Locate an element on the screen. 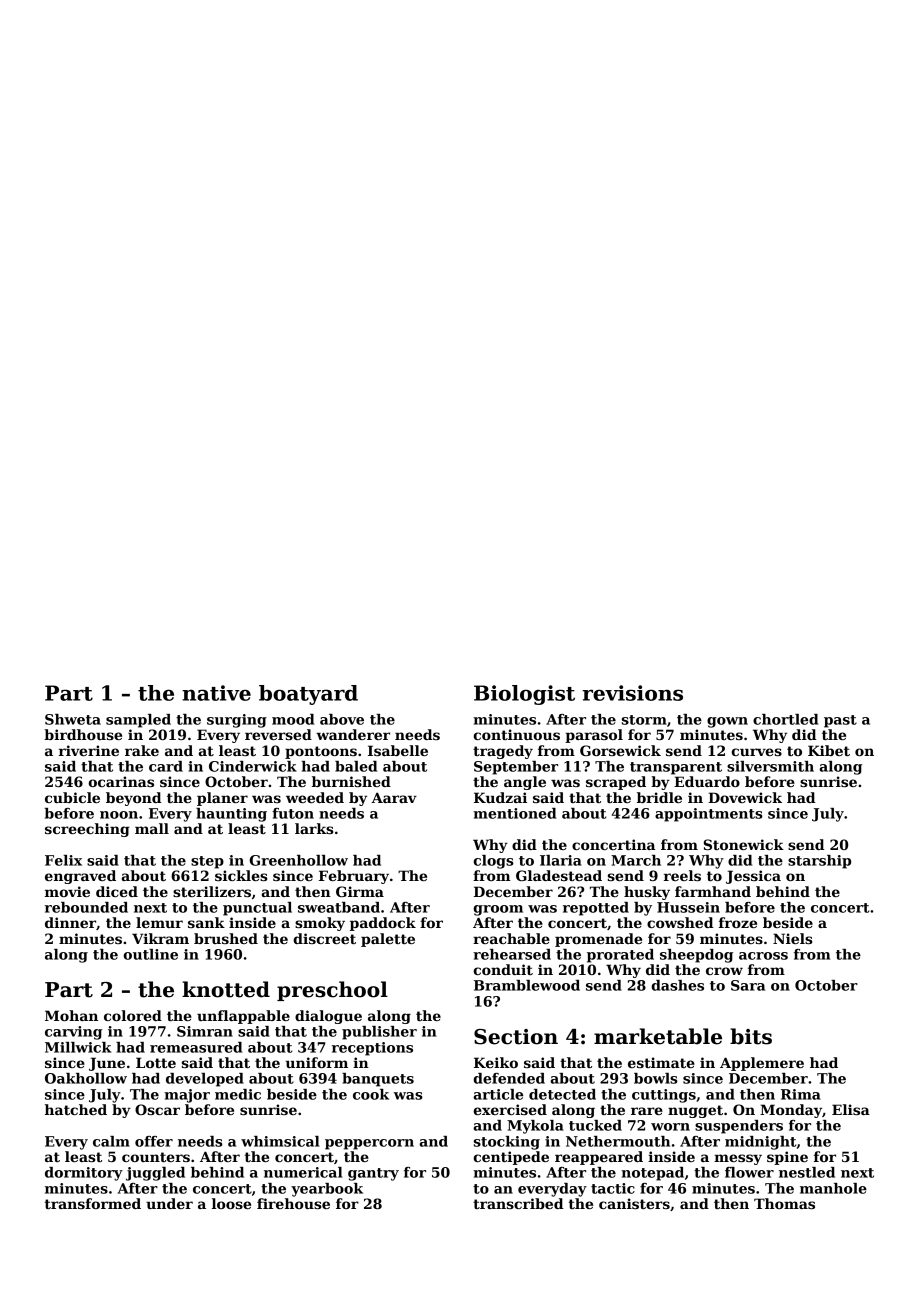 The width and height of the screenshot is (924, 1308). native is located at coordinates (216, 693).
